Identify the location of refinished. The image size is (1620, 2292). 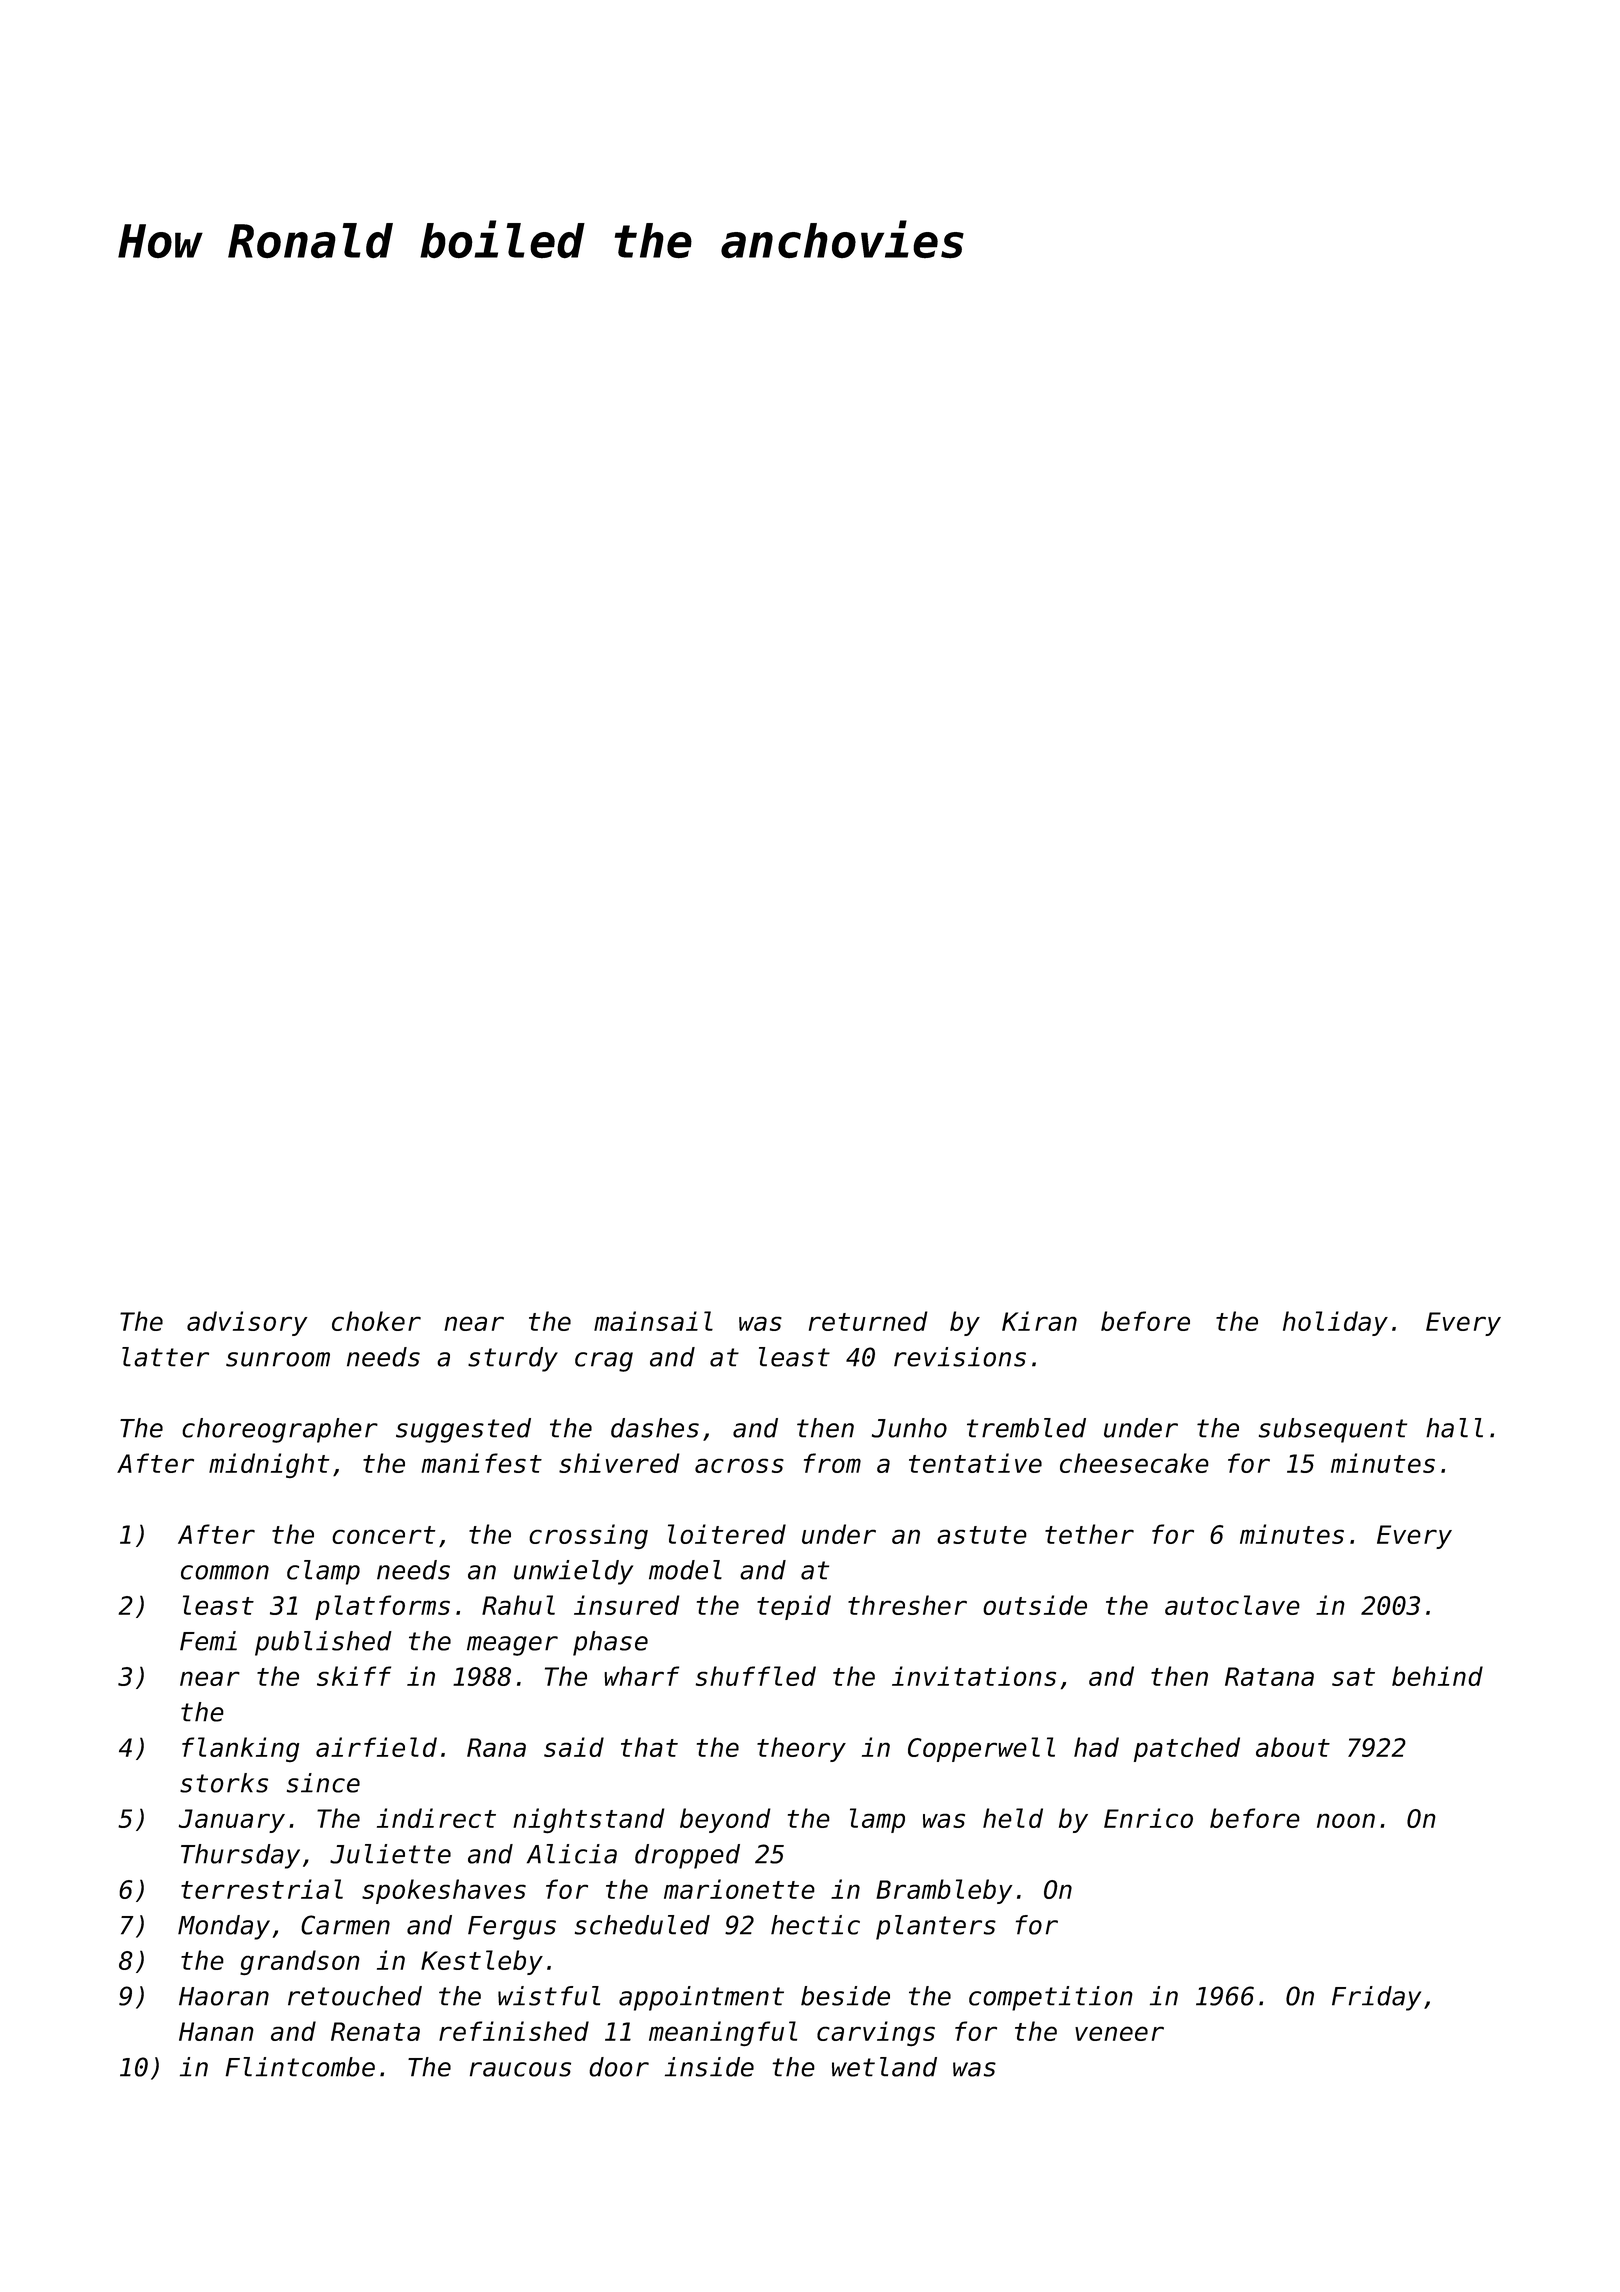
(514, 2031).
